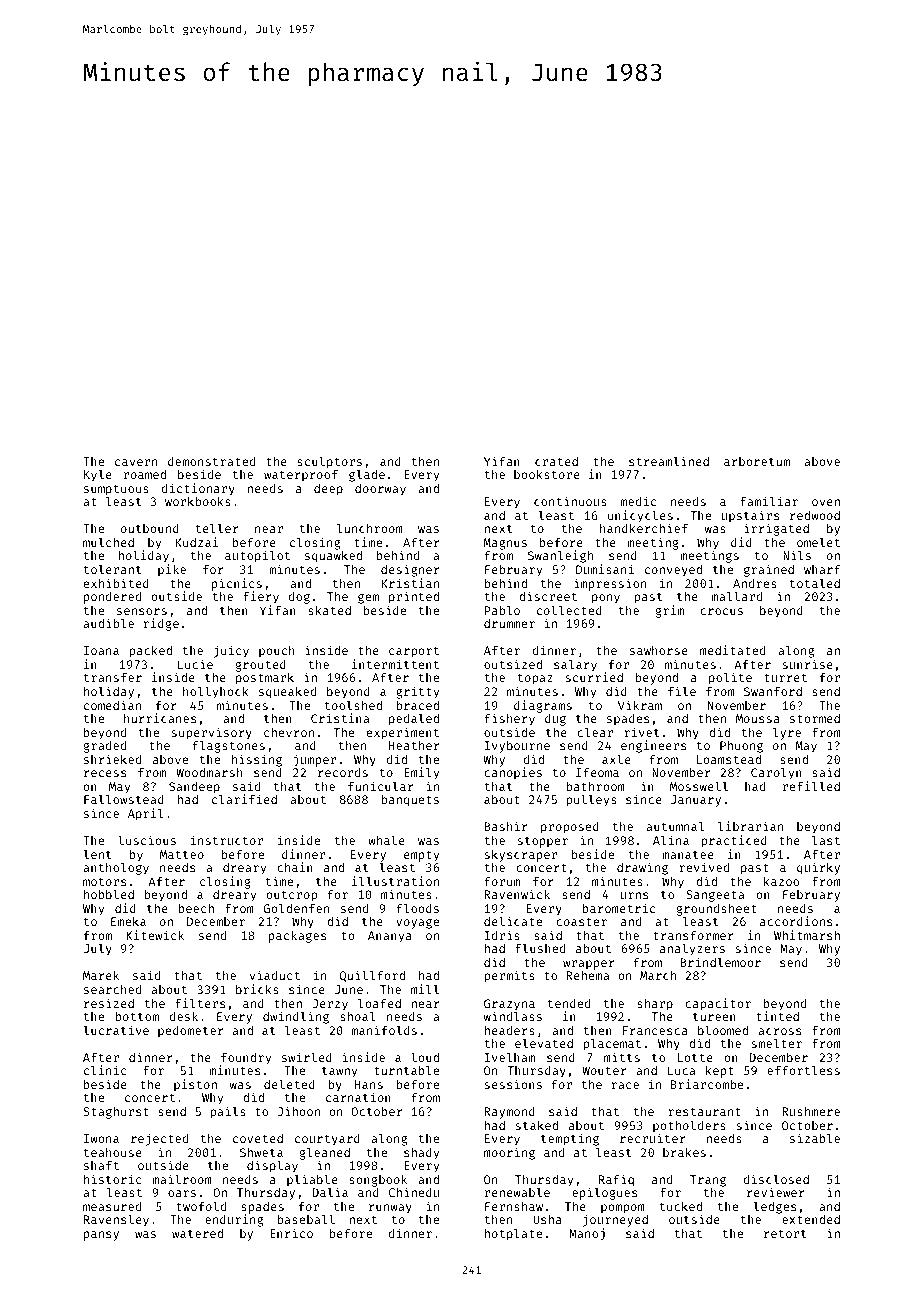 The image size is (924, 1308). I want to click on wharf, so click(822, 569).
